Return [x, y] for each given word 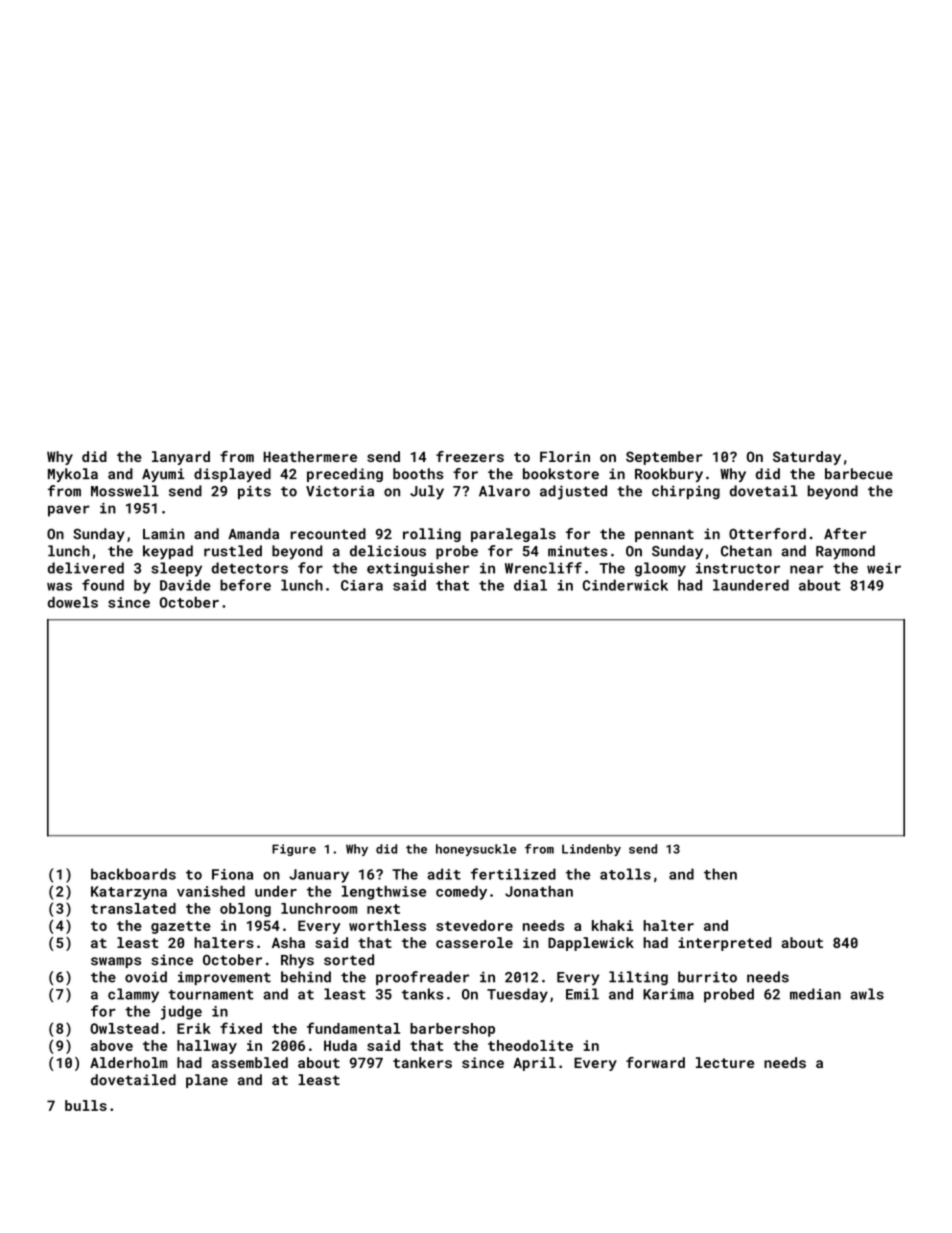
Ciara [362, 585]
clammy [133, 995]
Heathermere [310, 456]
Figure [294, 850]
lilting [638, 978]
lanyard [181, 458]
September [664, 458]
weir [884, 568]
